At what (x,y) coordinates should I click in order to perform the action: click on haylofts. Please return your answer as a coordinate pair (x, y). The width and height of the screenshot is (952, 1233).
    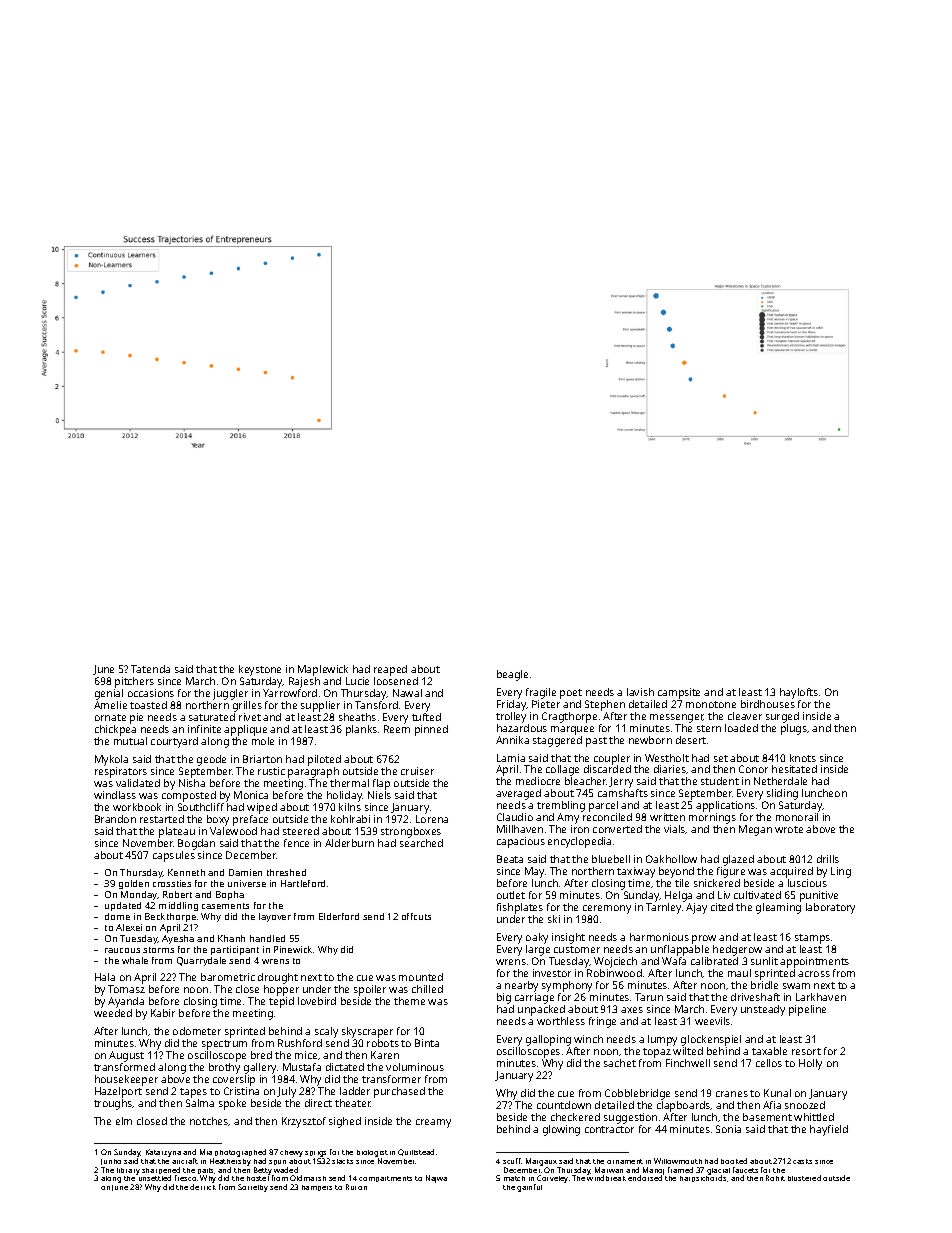
    Looking at the image, I should click on (799, 693).
